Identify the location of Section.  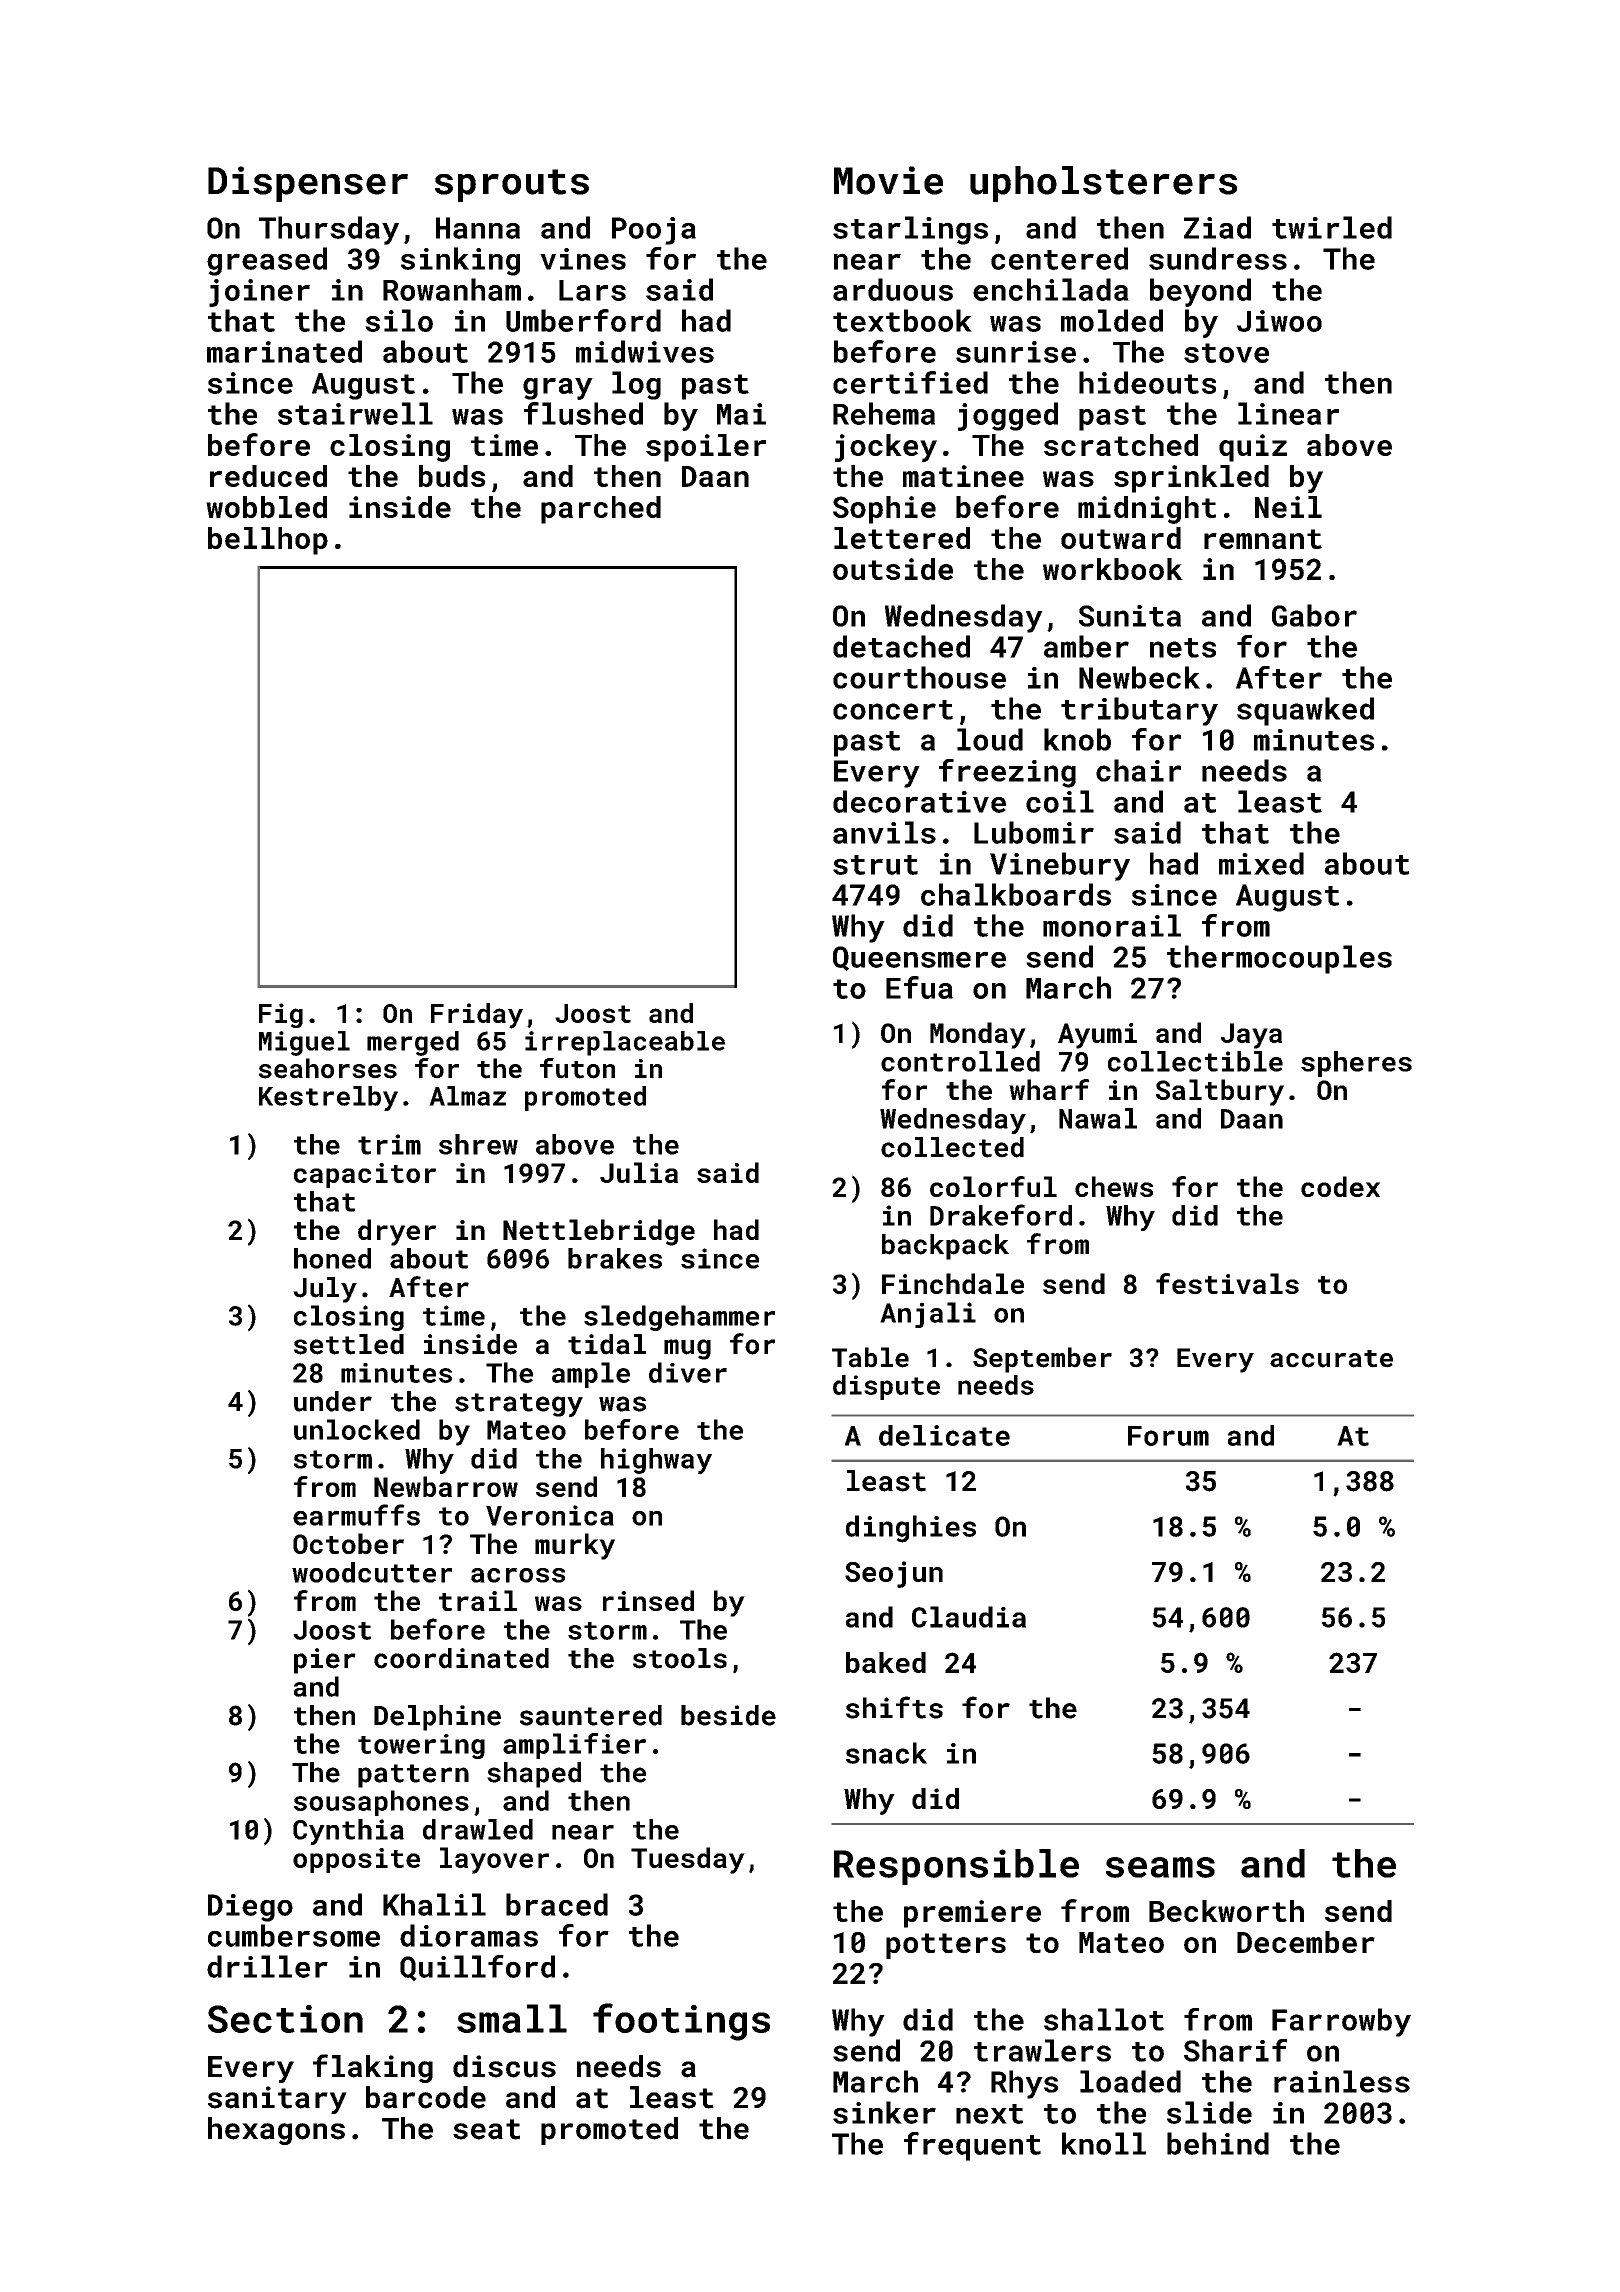
(285, 2019).
